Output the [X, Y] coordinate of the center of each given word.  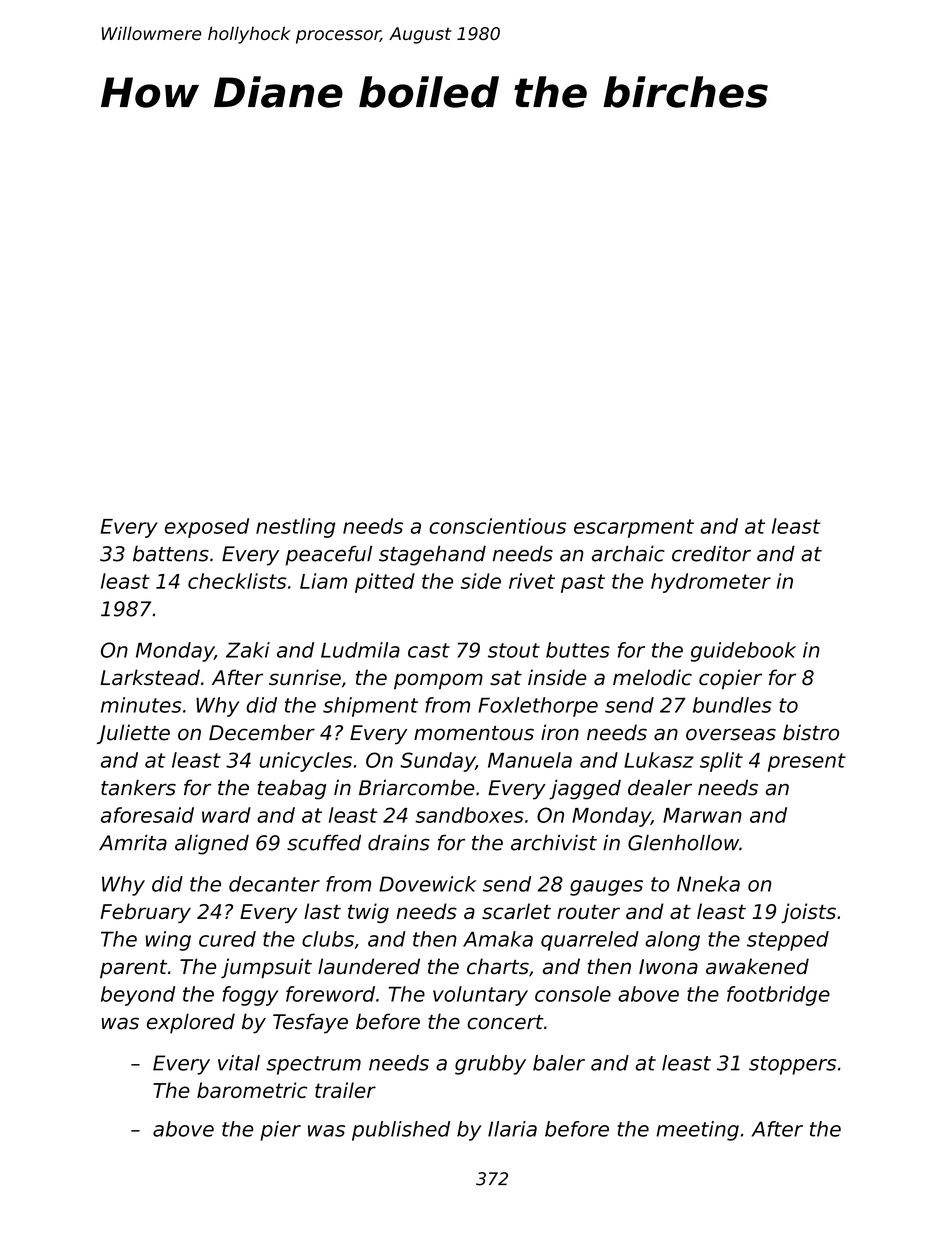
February [145, 913]
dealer [660, 787]
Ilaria [512, 1129]
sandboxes [469, 815]
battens [171, 554]
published [401, 1131]
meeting [697, 1131]
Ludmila [360, 650]
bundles [732, 705]
